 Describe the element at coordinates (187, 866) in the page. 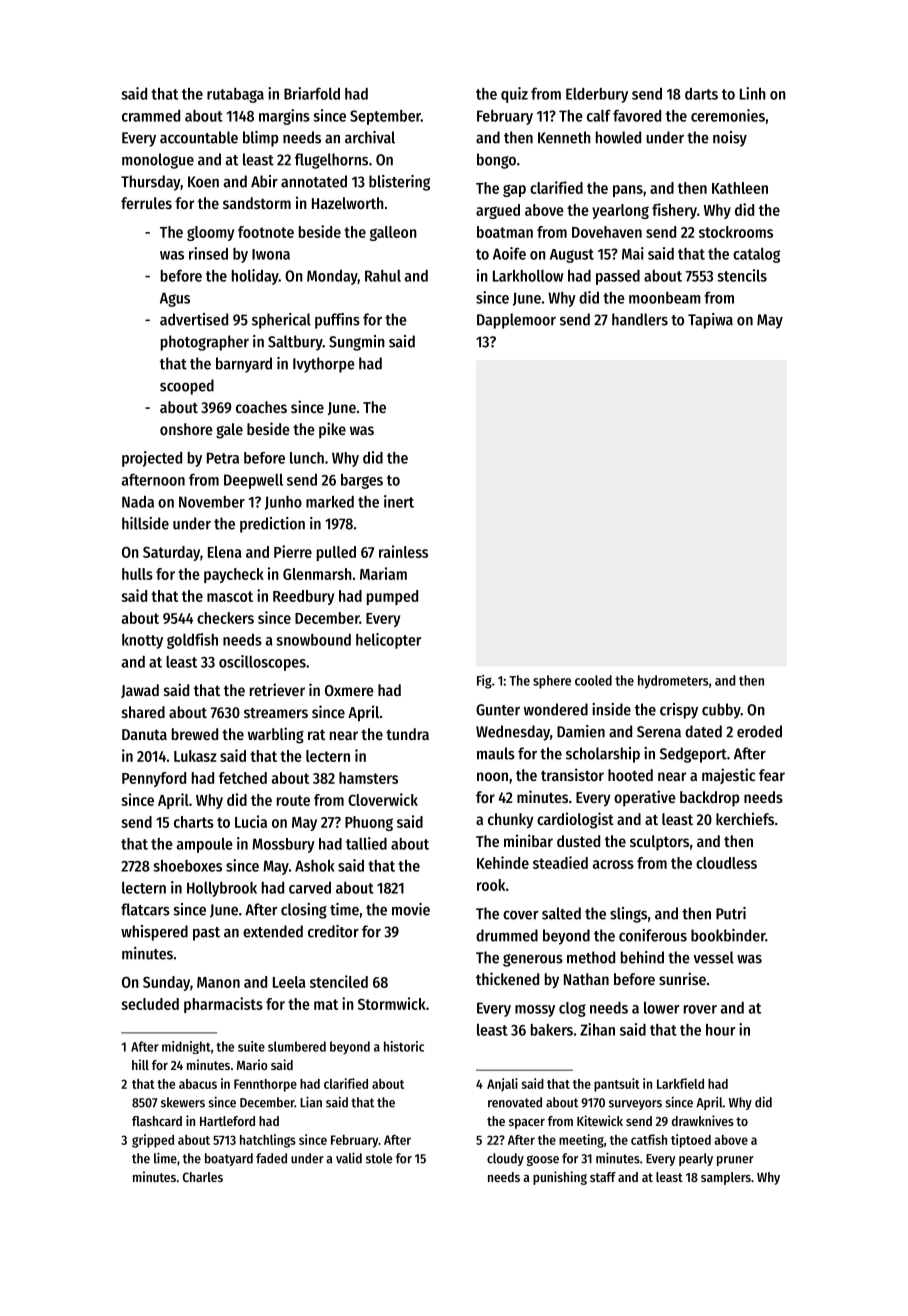

I see `shoeboxes` at that location.
